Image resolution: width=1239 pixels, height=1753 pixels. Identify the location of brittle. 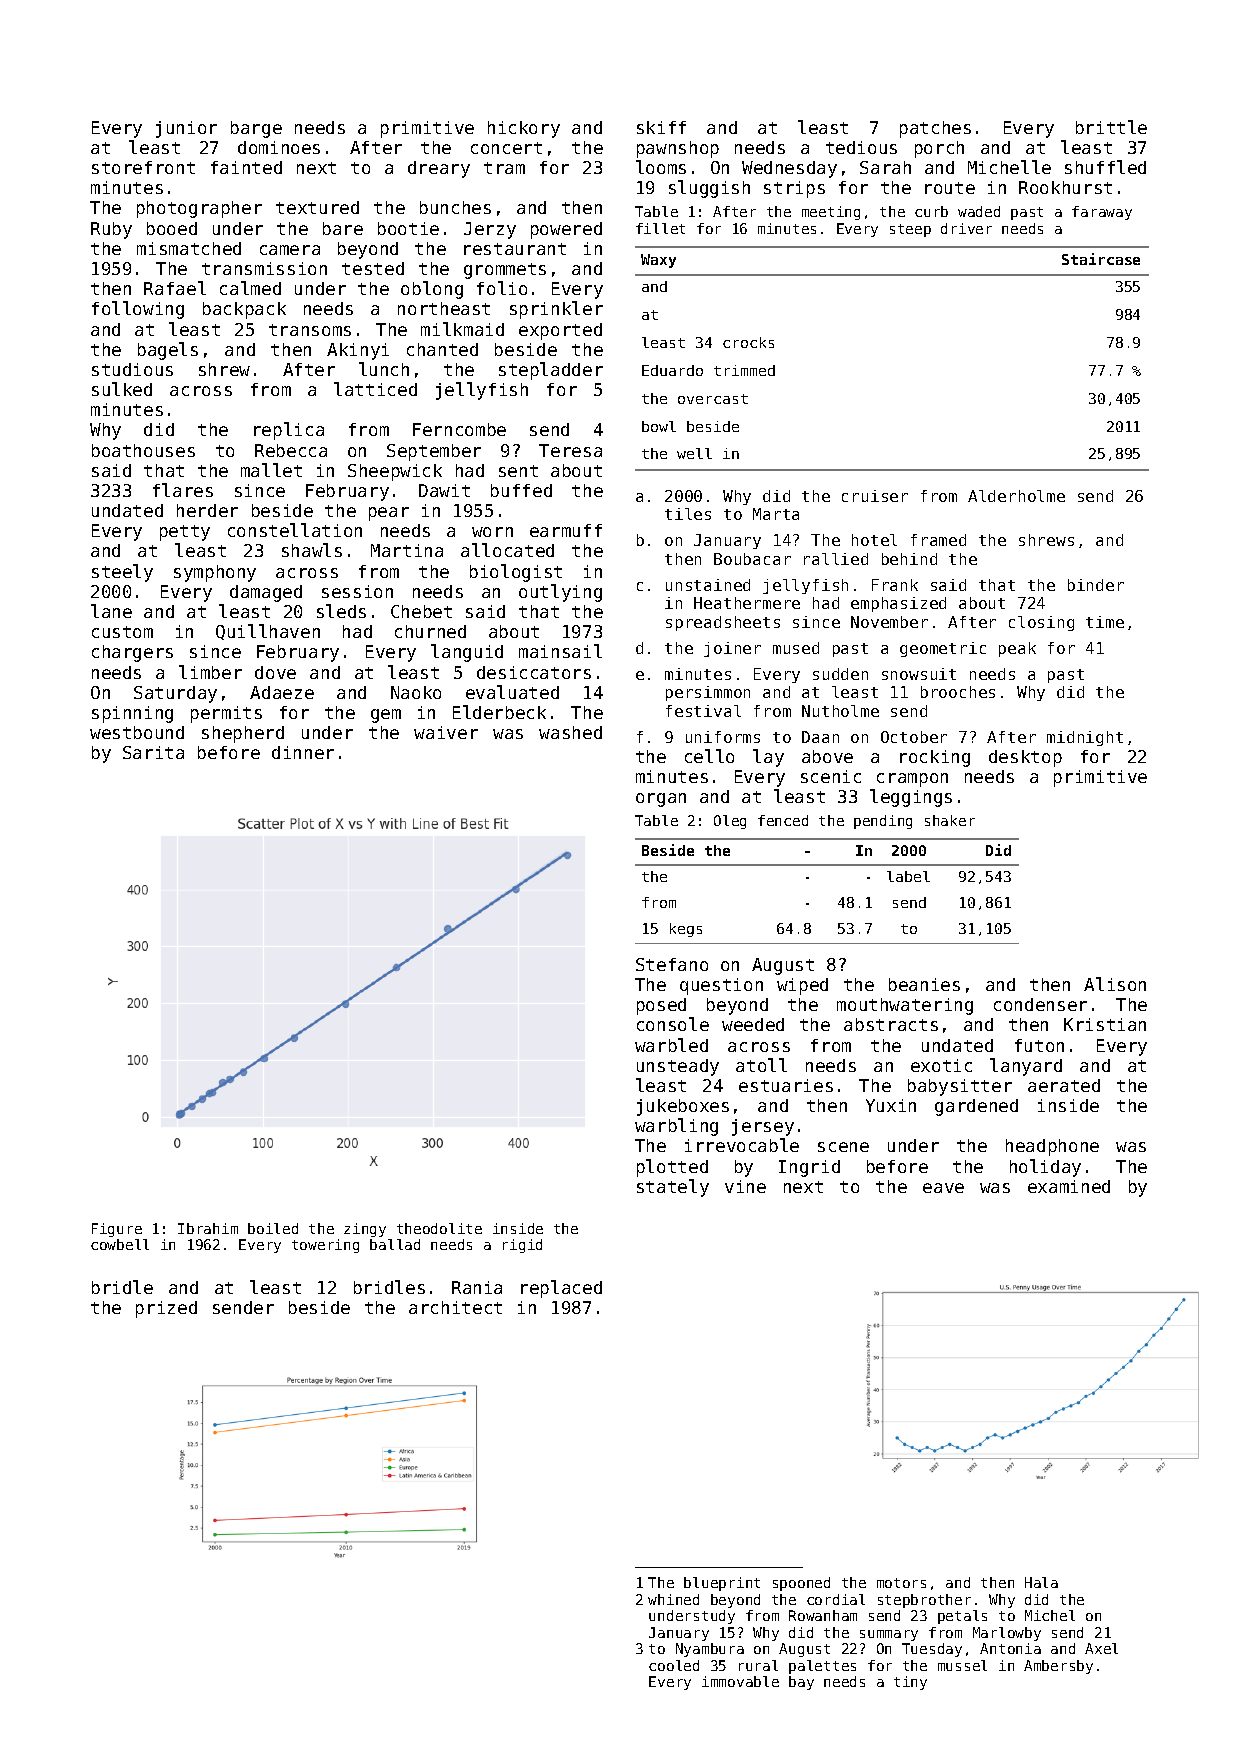
(1111, 127).
